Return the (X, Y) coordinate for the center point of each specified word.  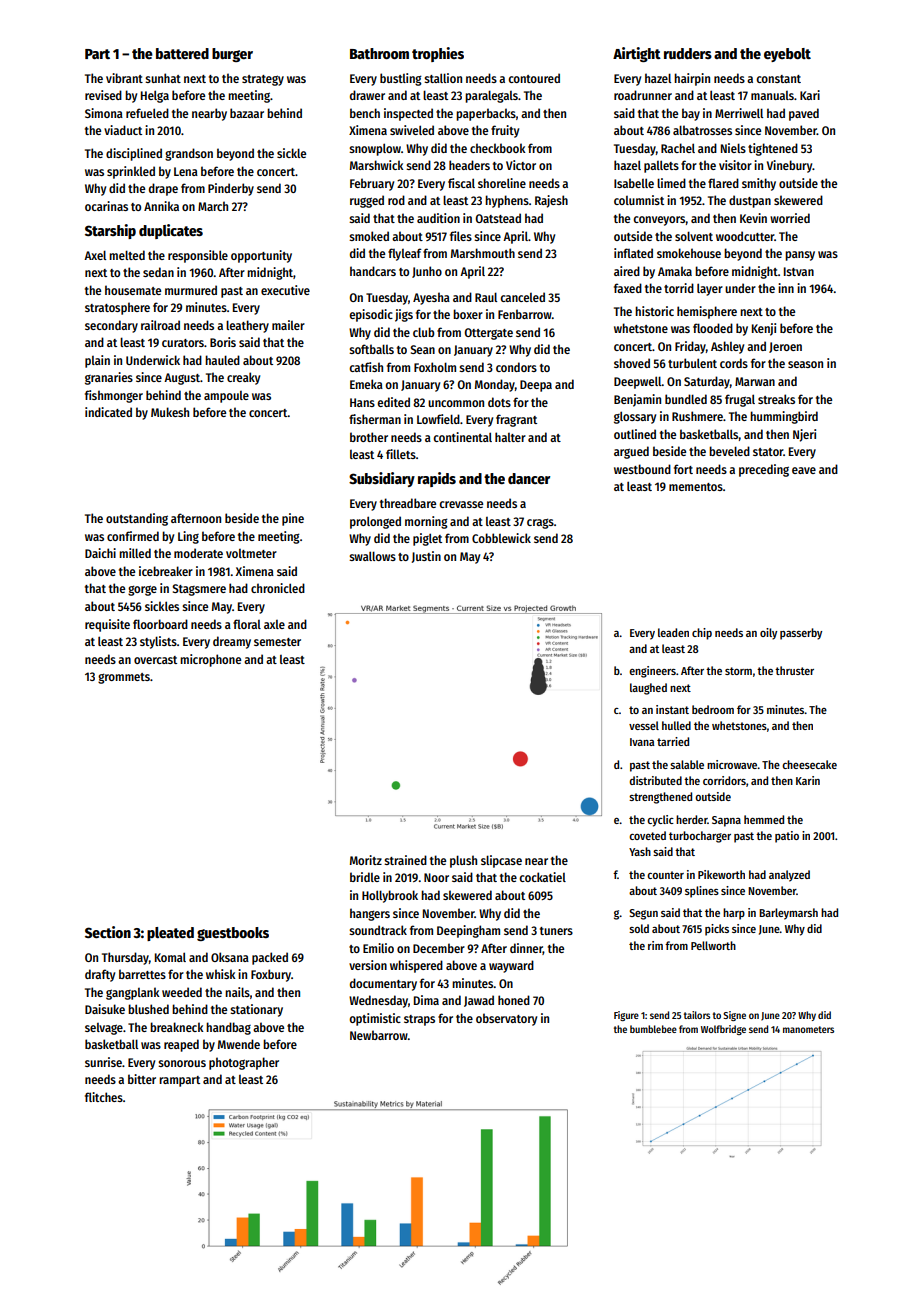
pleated (170, 934)
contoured (534, 78)
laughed (648, 689)
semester (277, 642)
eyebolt (787, 55)
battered (182, 53)
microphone (210, 660)
